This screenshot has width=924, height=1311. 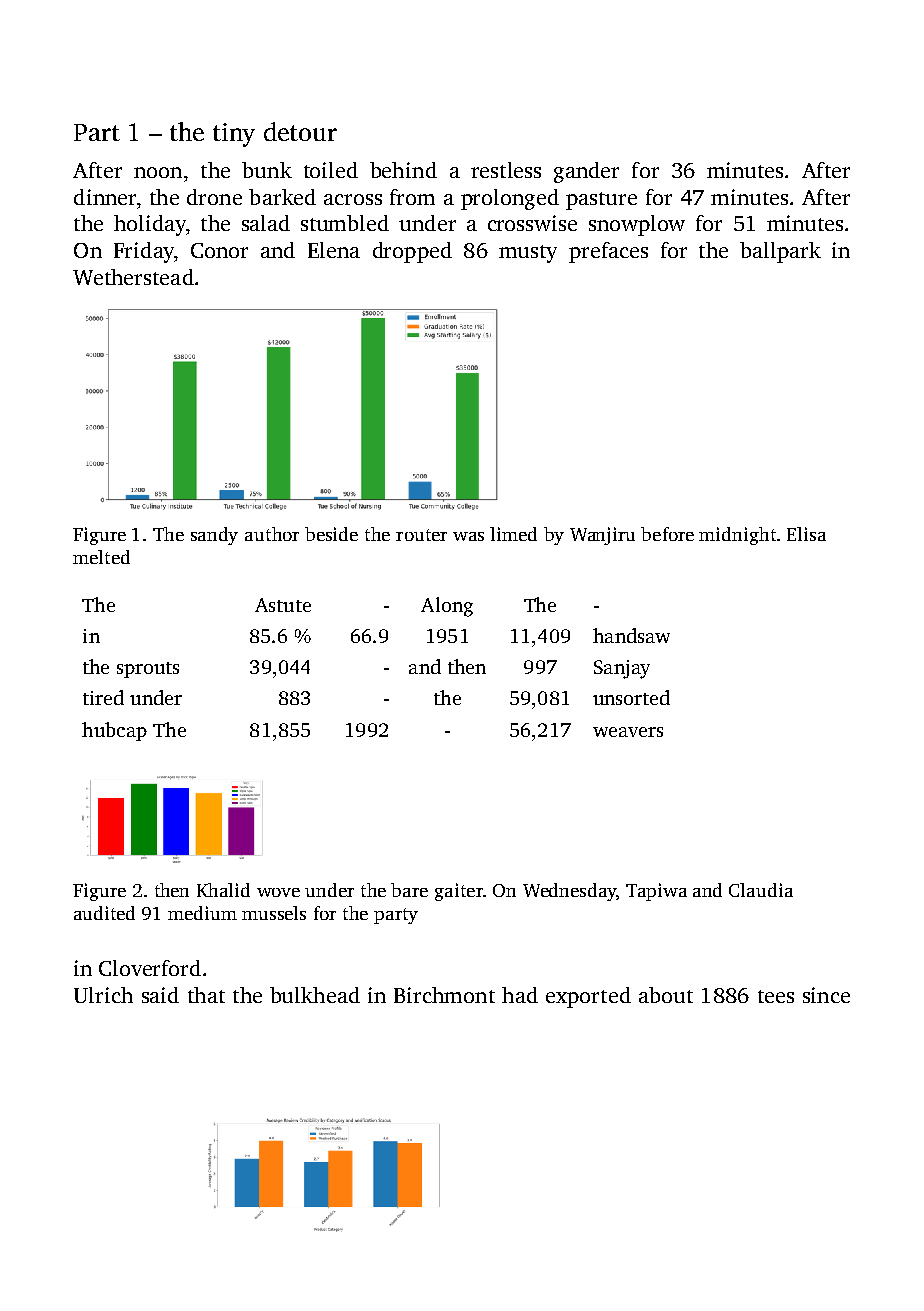 I want to click on router, so click(x=421, y=535).
